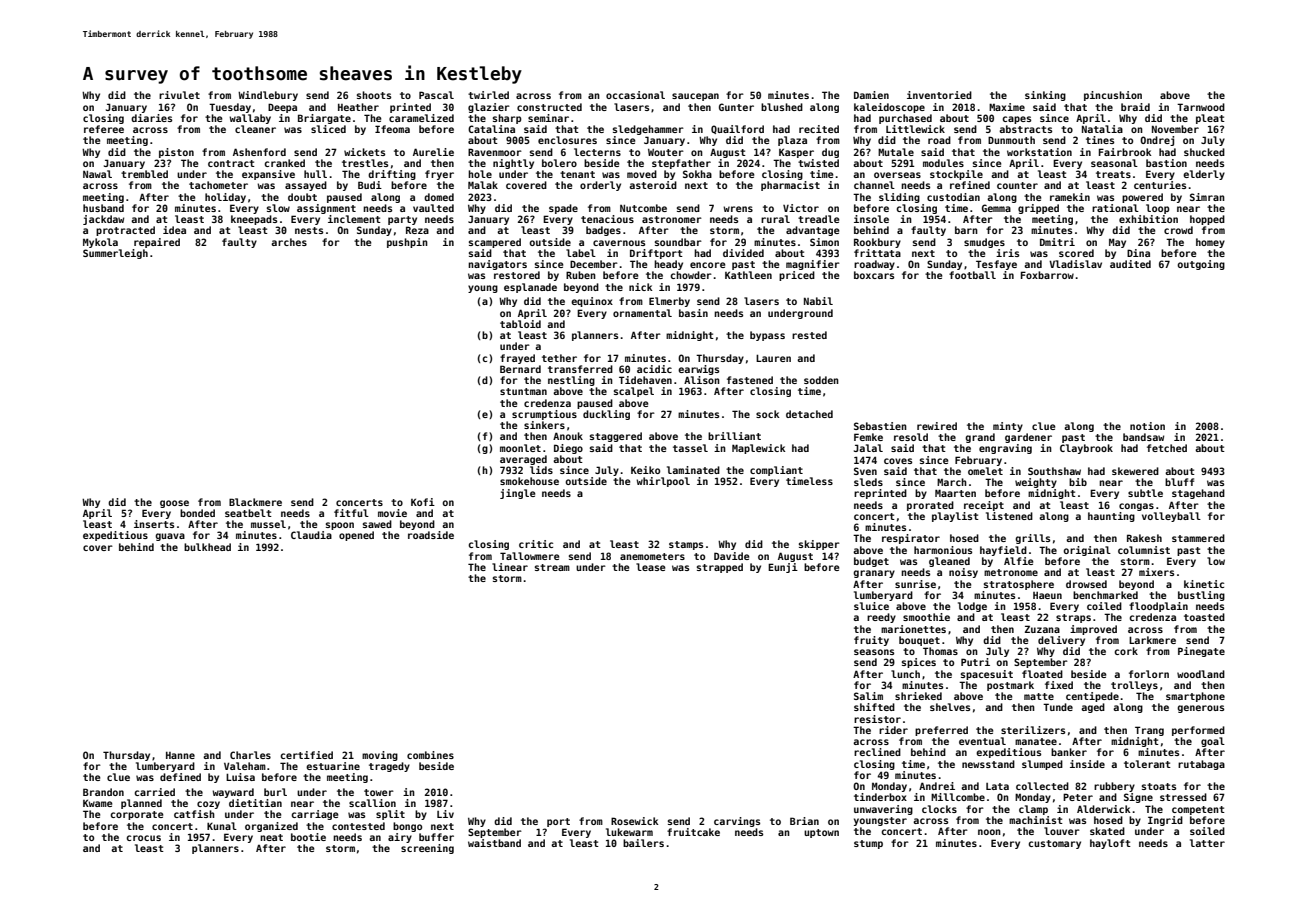  I want to click on improved, so click(1093, 630).
